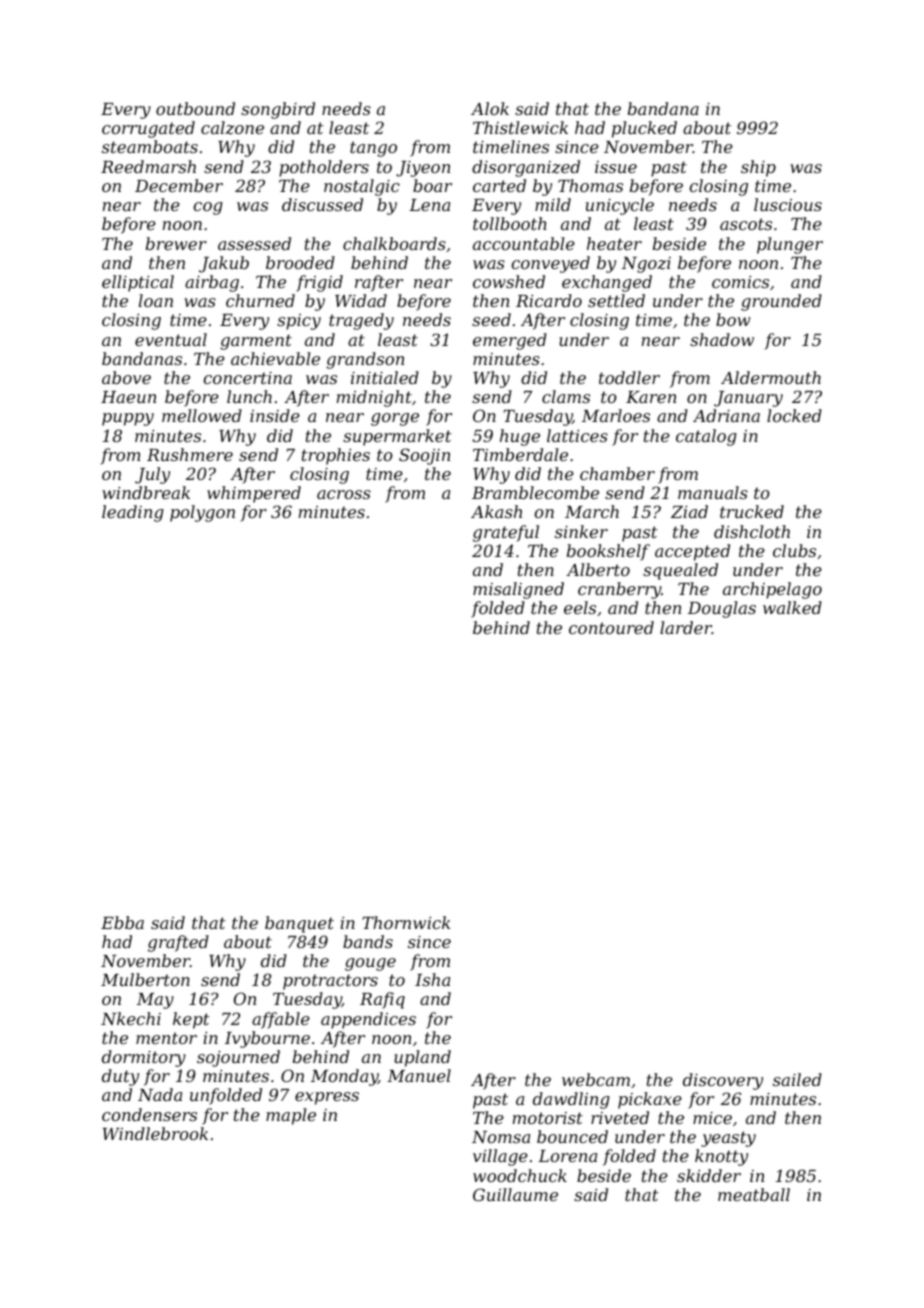 This screenshot has height=1308, width=924. What do you see at coordinates (646, 265) in the screenshot?
I see `Ngozi` at bounding box center [646, 265].
